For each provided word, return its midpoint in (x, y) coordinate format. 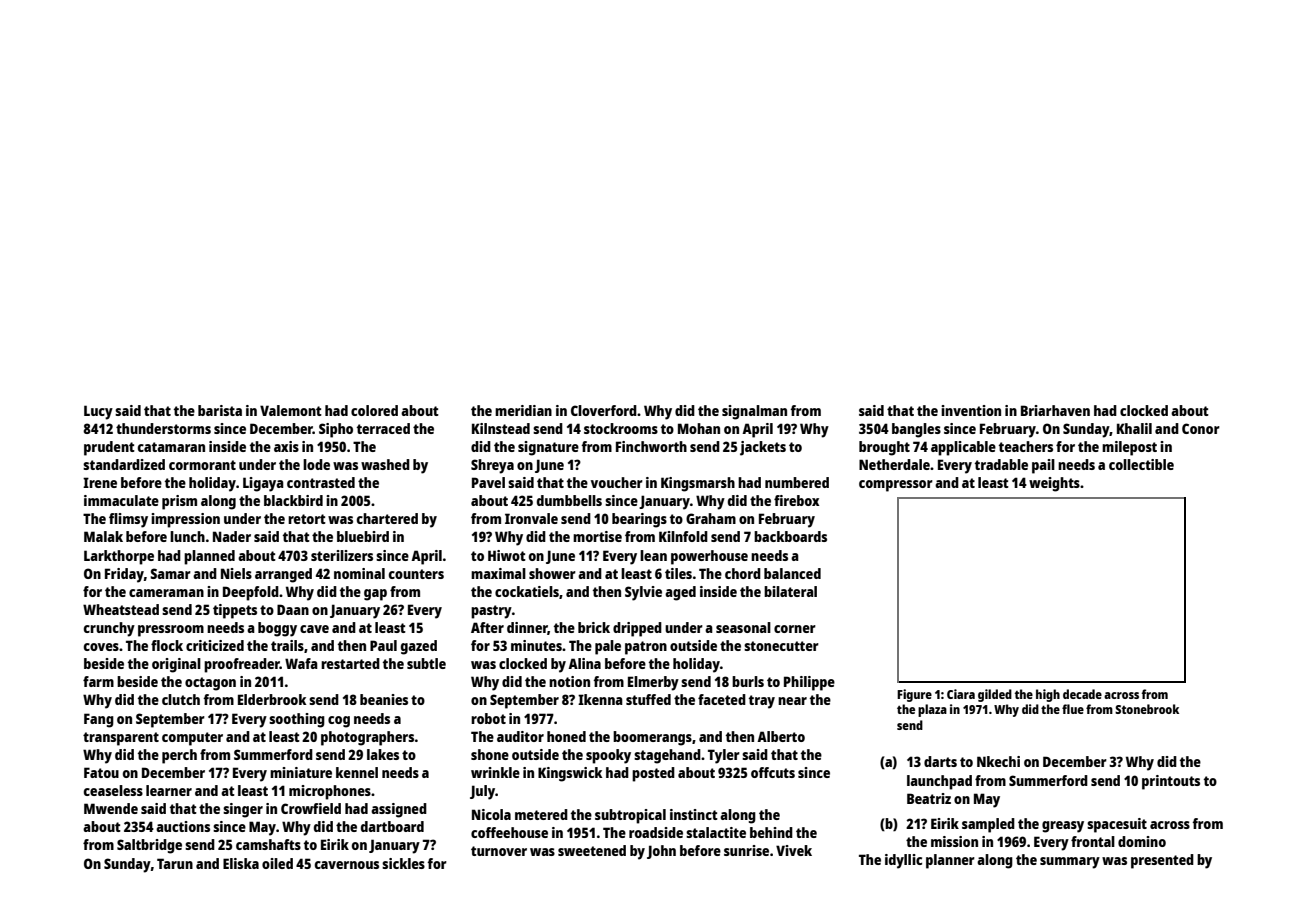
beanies (384, 699)
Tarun (175, 863)
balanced (792, 573)
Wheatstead (121, 609)
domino (1142, 841)
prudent (109, 448)
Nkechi (998, 761)
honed (566, 736)
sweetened (592, 850)
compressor (896, 486)
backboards (790, 536)
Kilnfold (683, 536)
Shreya (492, 466)
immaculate (121, 500)
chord (743, 573)
